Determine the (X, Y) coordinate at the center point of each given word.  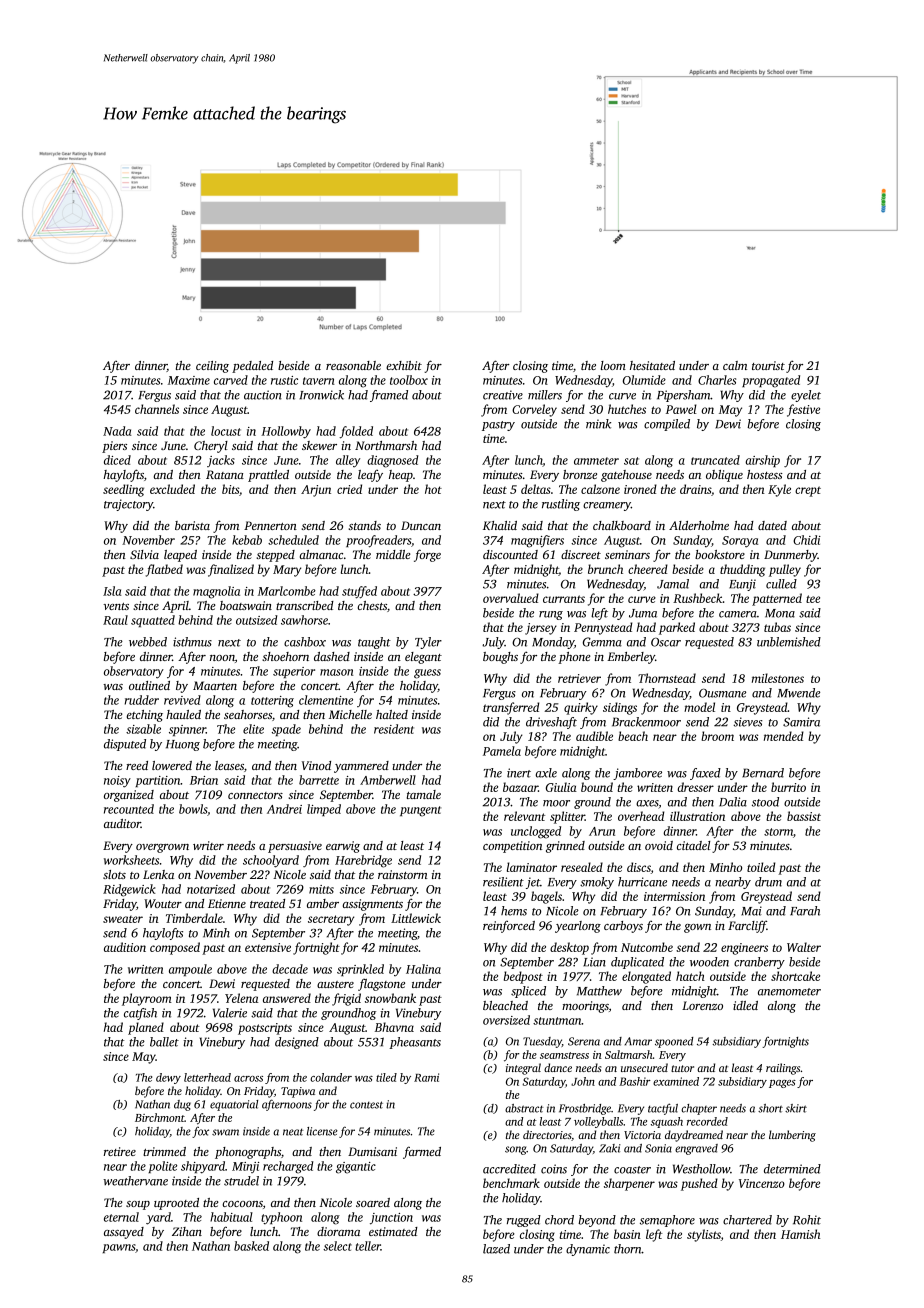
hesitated (652, 365)
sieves (748, 722)
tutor (682, 1068)
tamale (424, 794)
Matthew (599, 991)
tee (813, 599)
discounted (510, 554)
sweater (123, 919)
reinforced (509, 927)
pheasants (415, 1043)
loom (613, 365)
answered (287, 998)
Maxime (189, 380)
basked (251, 1246)
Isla (112, 591)
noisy (117, 782)
